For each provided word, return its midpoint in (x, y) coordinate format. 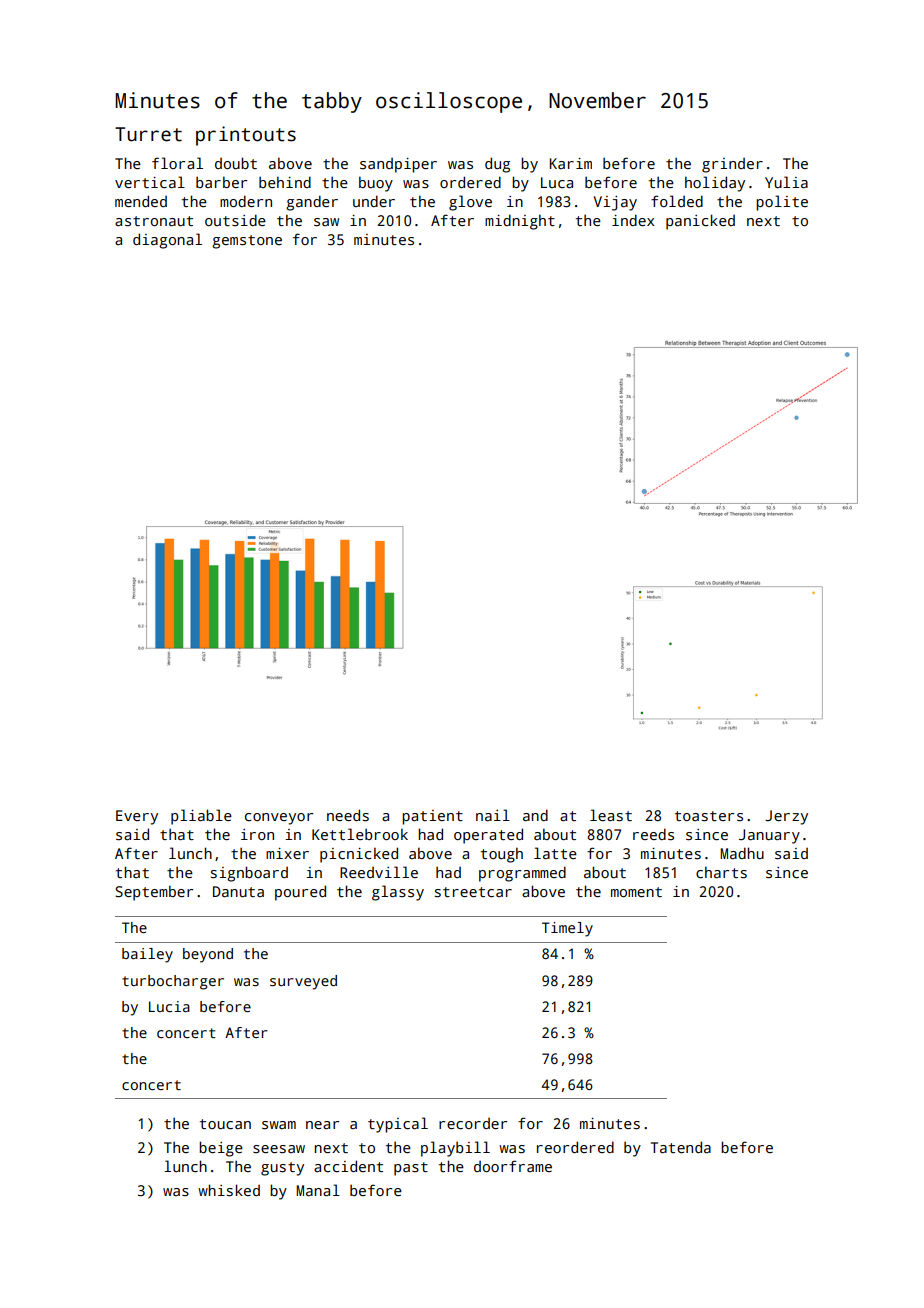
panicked (700, 222)
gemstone (247, 242)
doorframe (513, 1166)
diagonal (167, 241)
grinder (732, 165)
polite (782, 203)
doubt (236, 163)
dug (497, 165)
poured (300, 893)
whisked (229, 1190)
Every (137, 817)
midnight (520, 222)
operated (488, 836)
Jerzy (786, 817)
